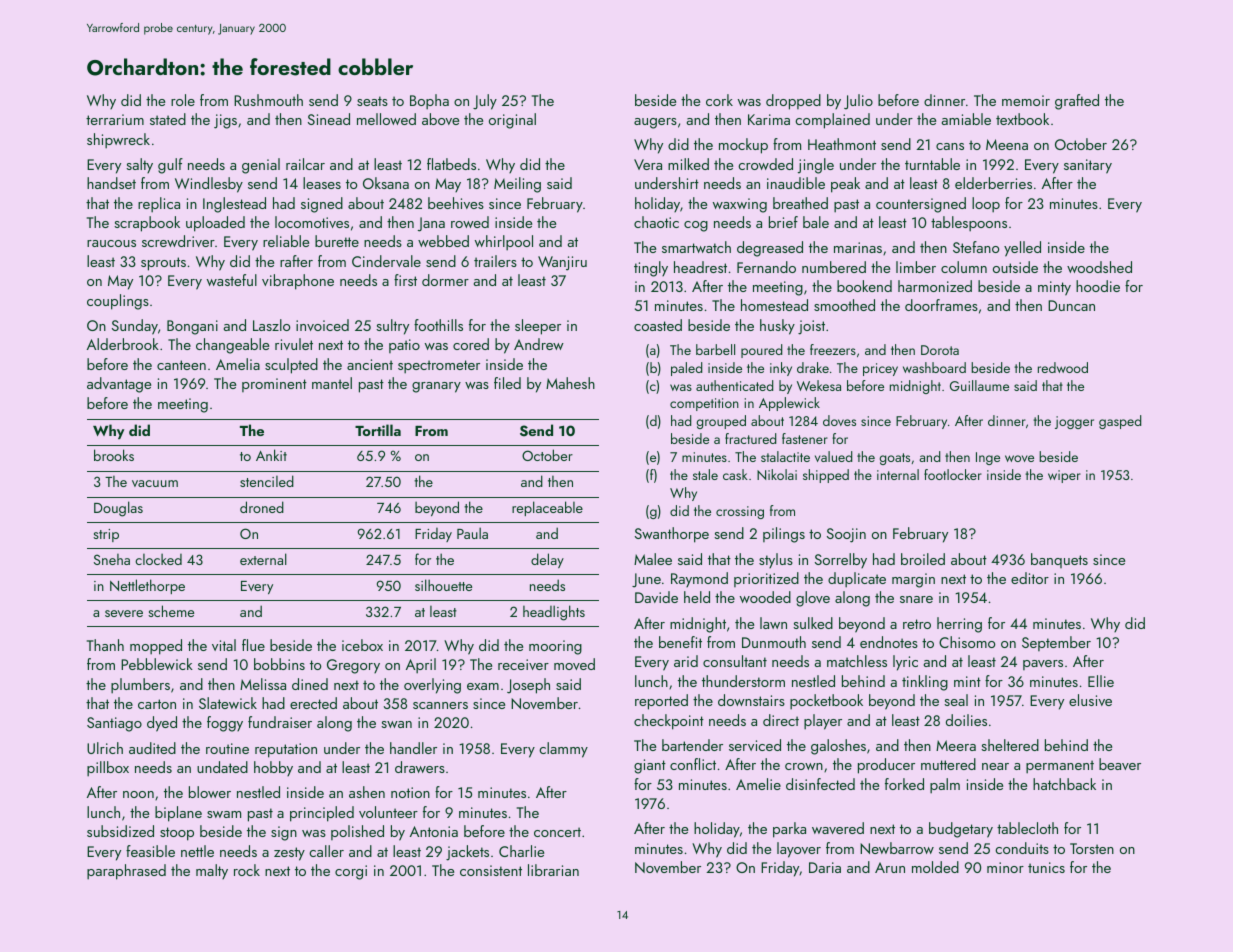  Describe the element at coordinates (864, 286) in the screenshot. I see `bookend` at that location.
